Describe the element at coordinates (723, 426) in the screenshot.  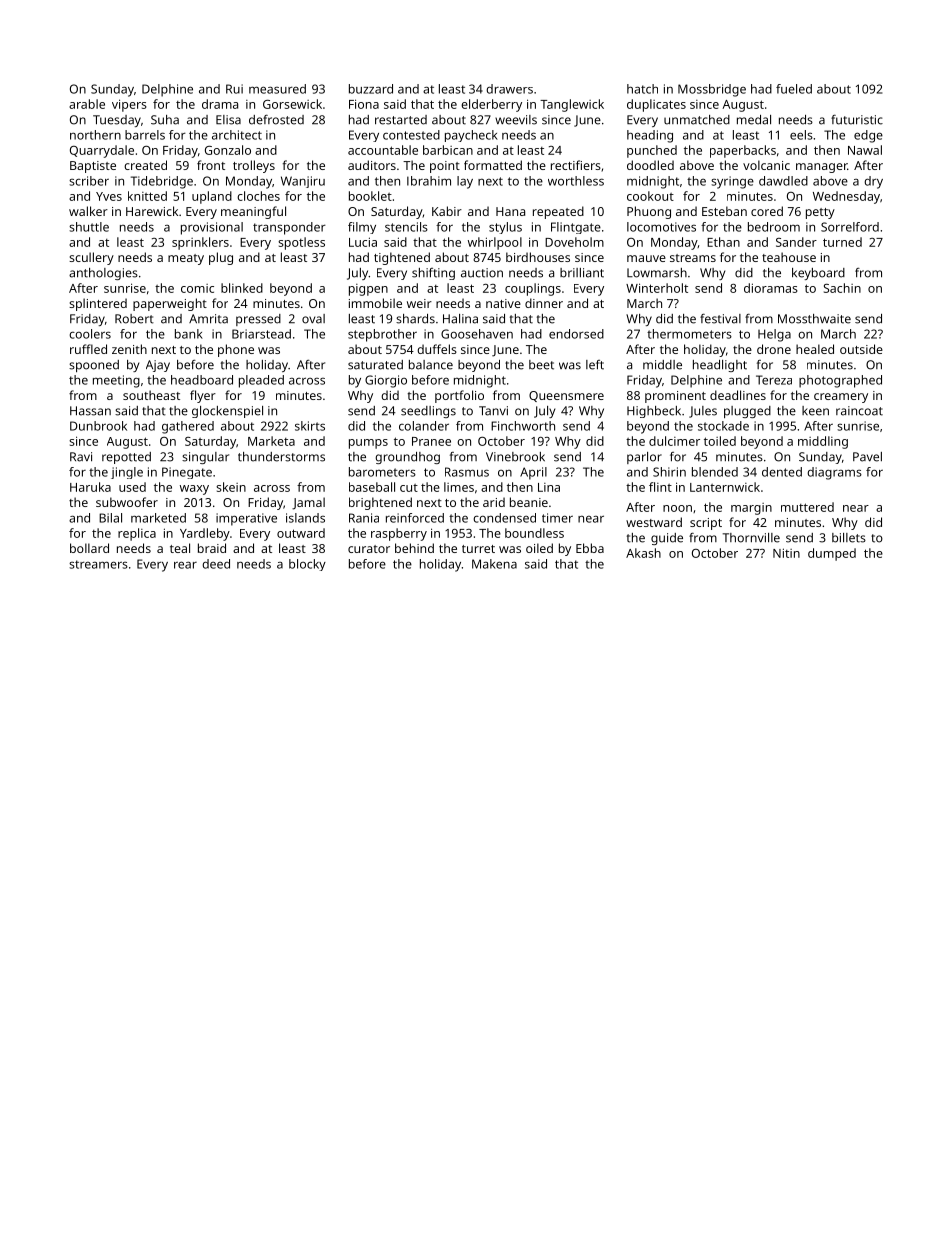
I see `stockade` at that location.
